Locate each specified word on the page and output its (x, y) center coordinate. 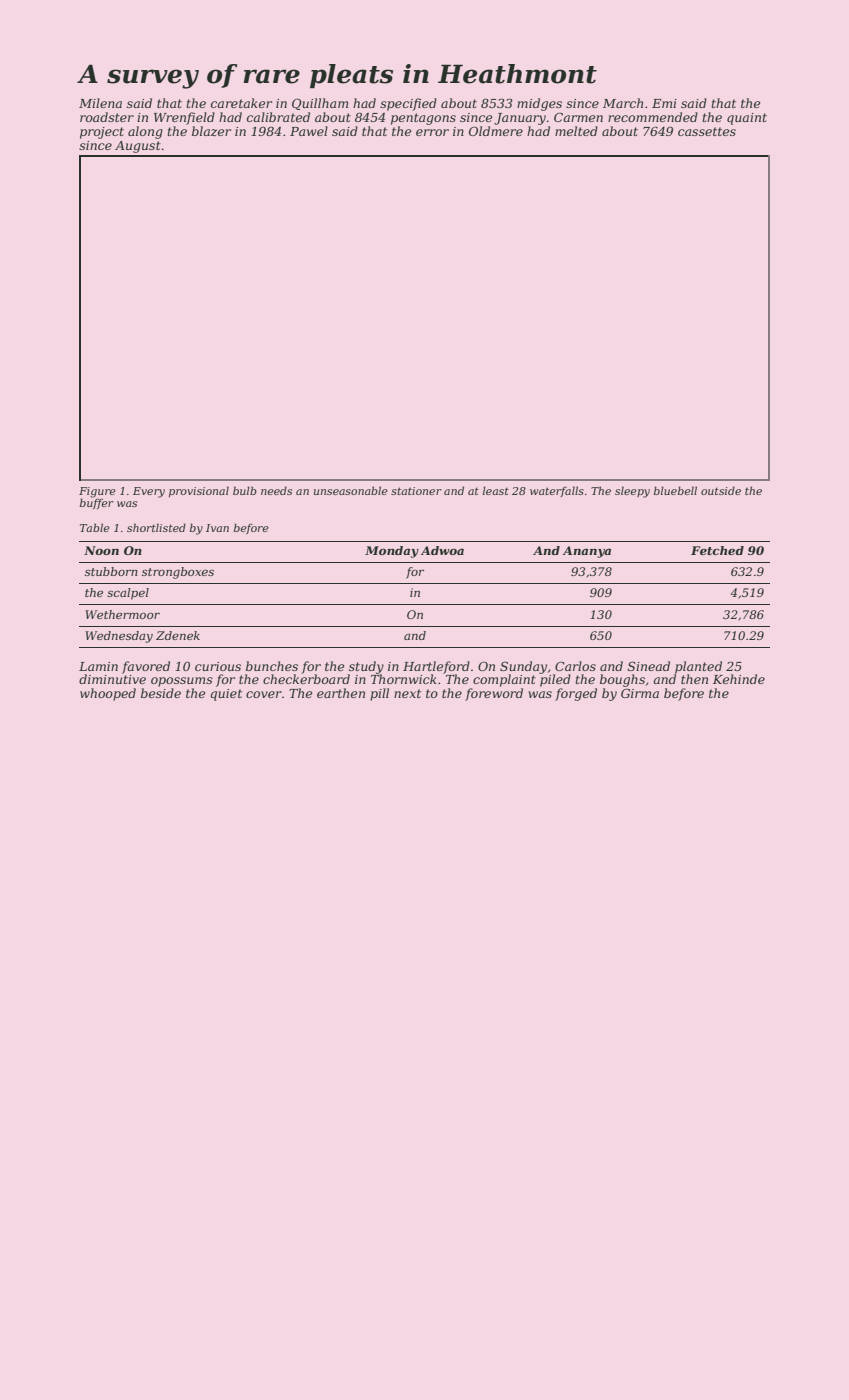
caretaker (241, 103)
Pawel (309, 131)
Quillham (320, 104)
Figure (97, 493)
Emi (664, 103)
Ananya (587, 552)
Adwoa (442, 550)
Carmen (578, 117)
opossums (182, 682)
